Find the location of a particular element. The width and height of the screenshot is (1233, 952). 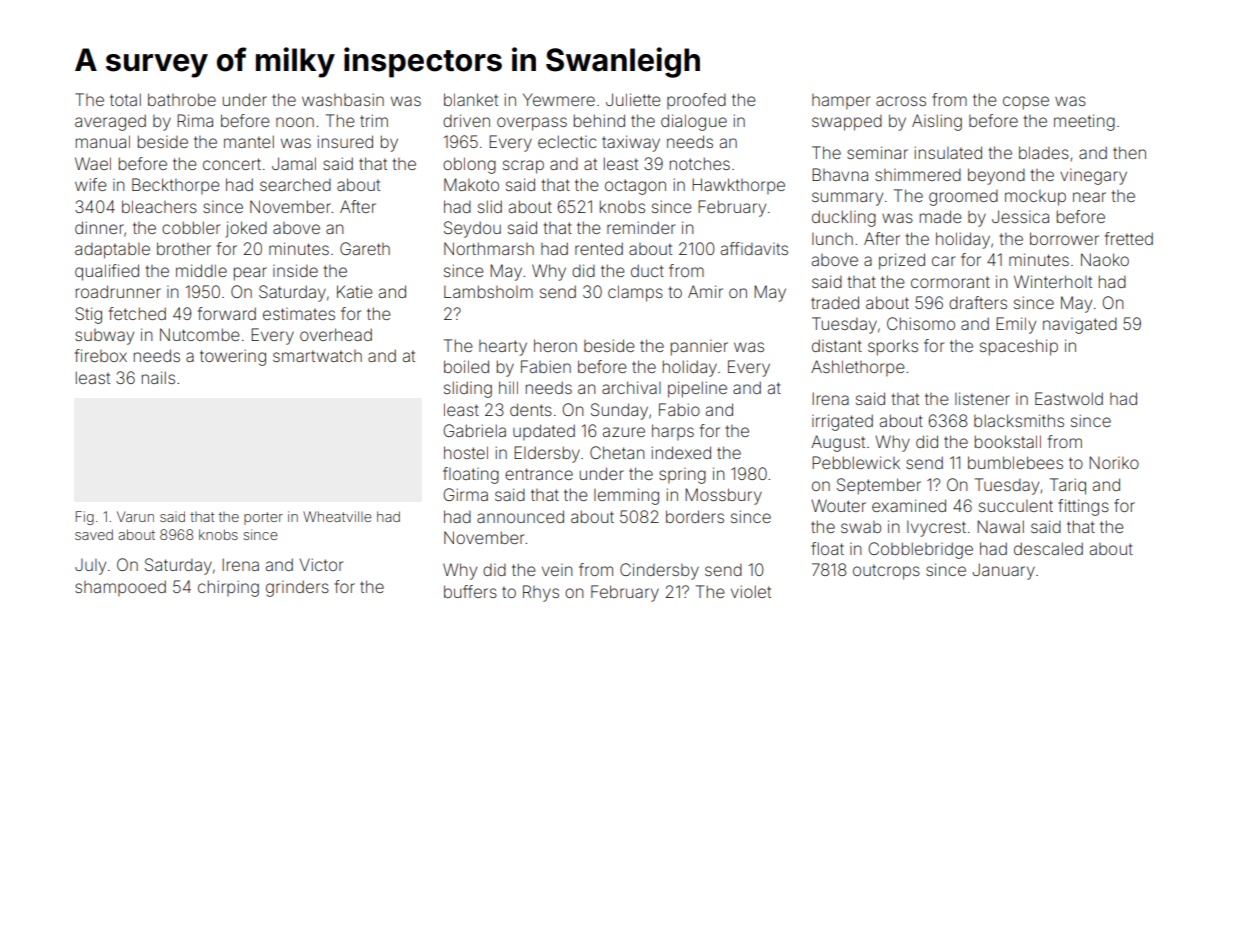

borders is located at coordinates (695, 516).
